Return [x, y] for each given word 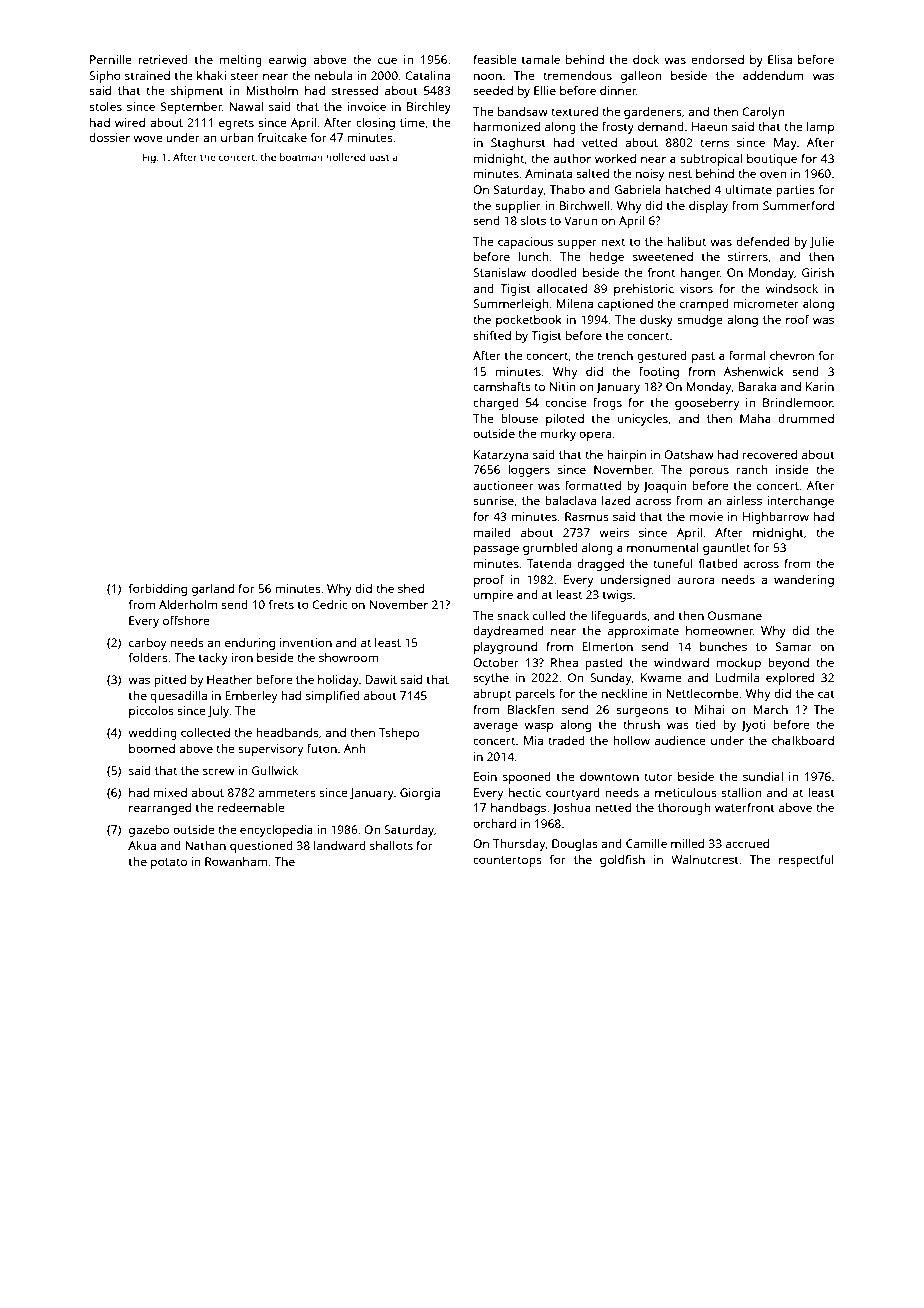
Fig [149, 158]
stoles [105, 106]
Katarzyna [501, 456]
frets [281, 604]
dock [646, 59]
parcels [535, 695]
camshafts [502, 386]
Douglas [575, 845]
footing [659, 373]
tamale [541, 59]
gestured [662, 357]
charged [496, 404]
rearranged [160, 809]
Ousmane [735, 615]
